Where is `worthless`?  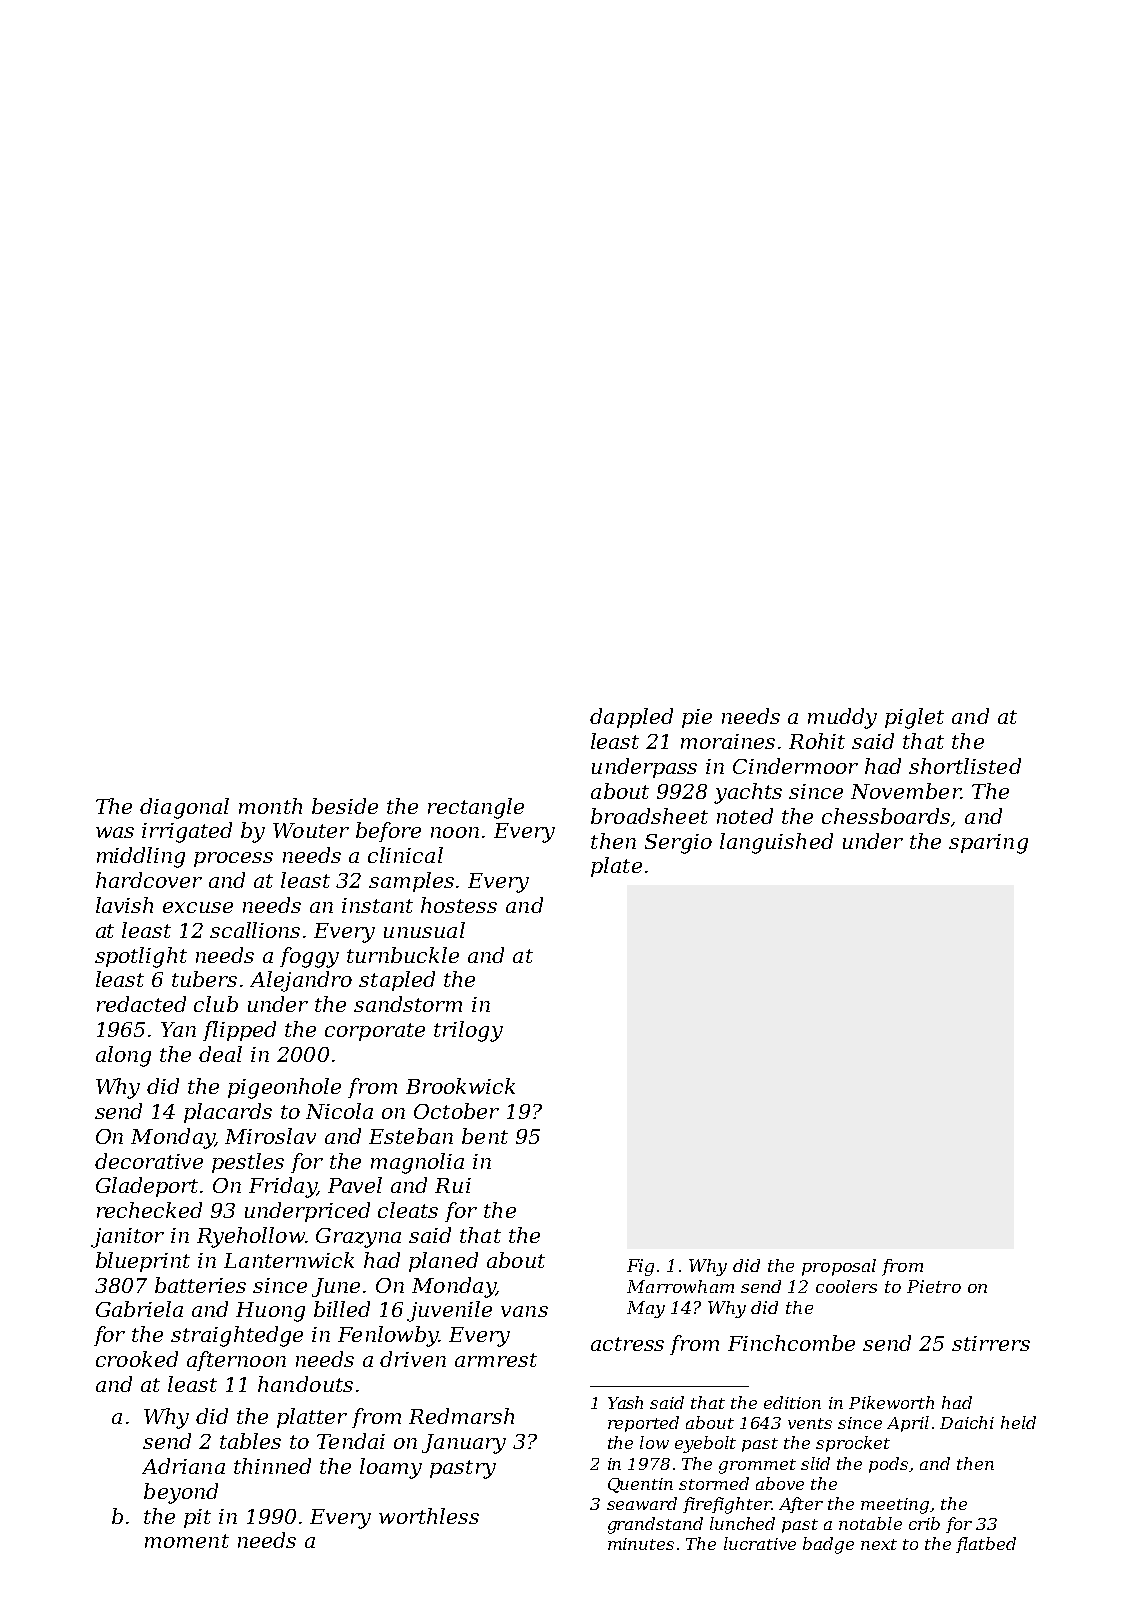 worthless is located at coordinates (429, 1516).
